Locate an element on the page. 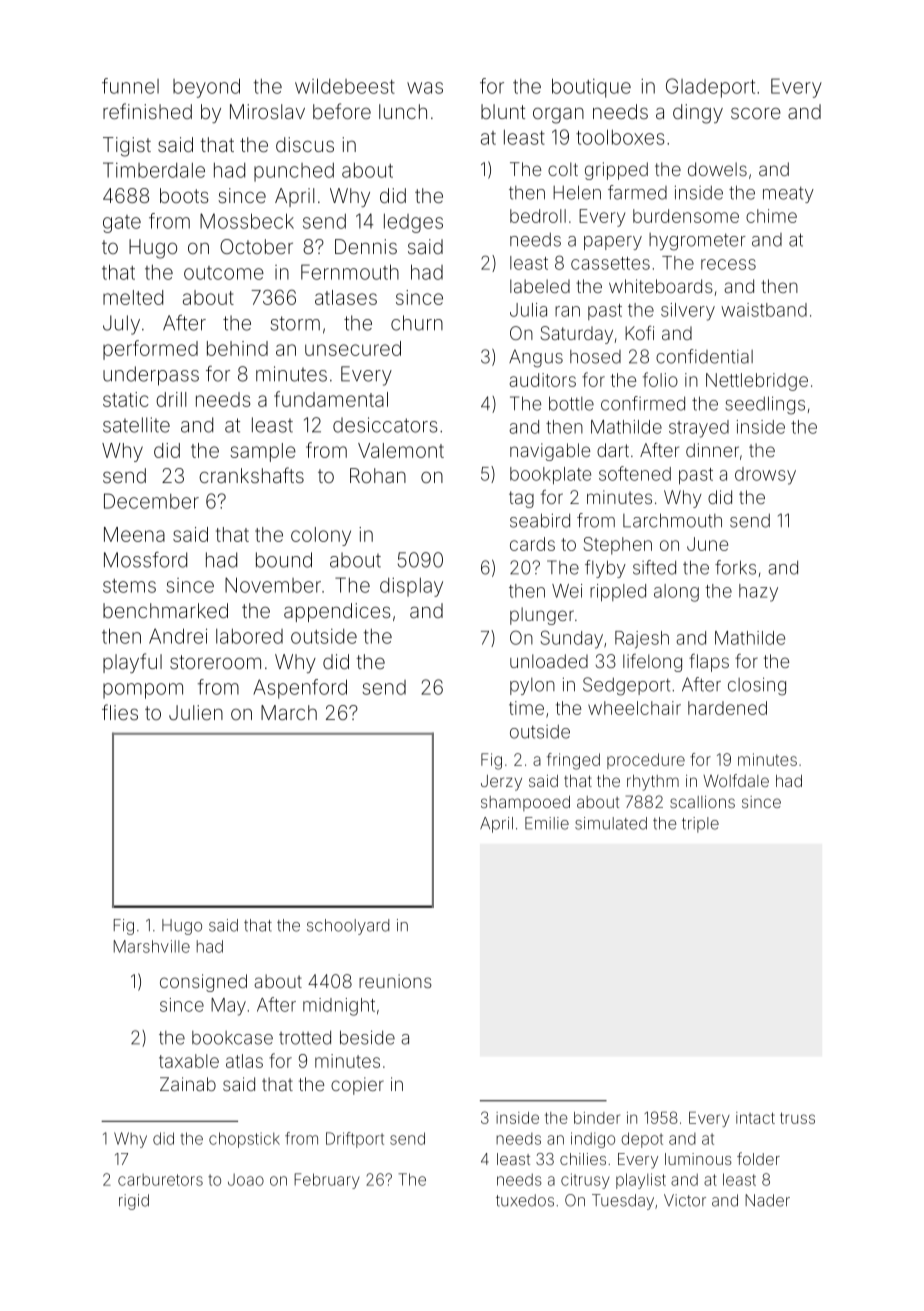 The height and width of the page is (1311, 924). Nader is located at coordinates (767, 1200).
